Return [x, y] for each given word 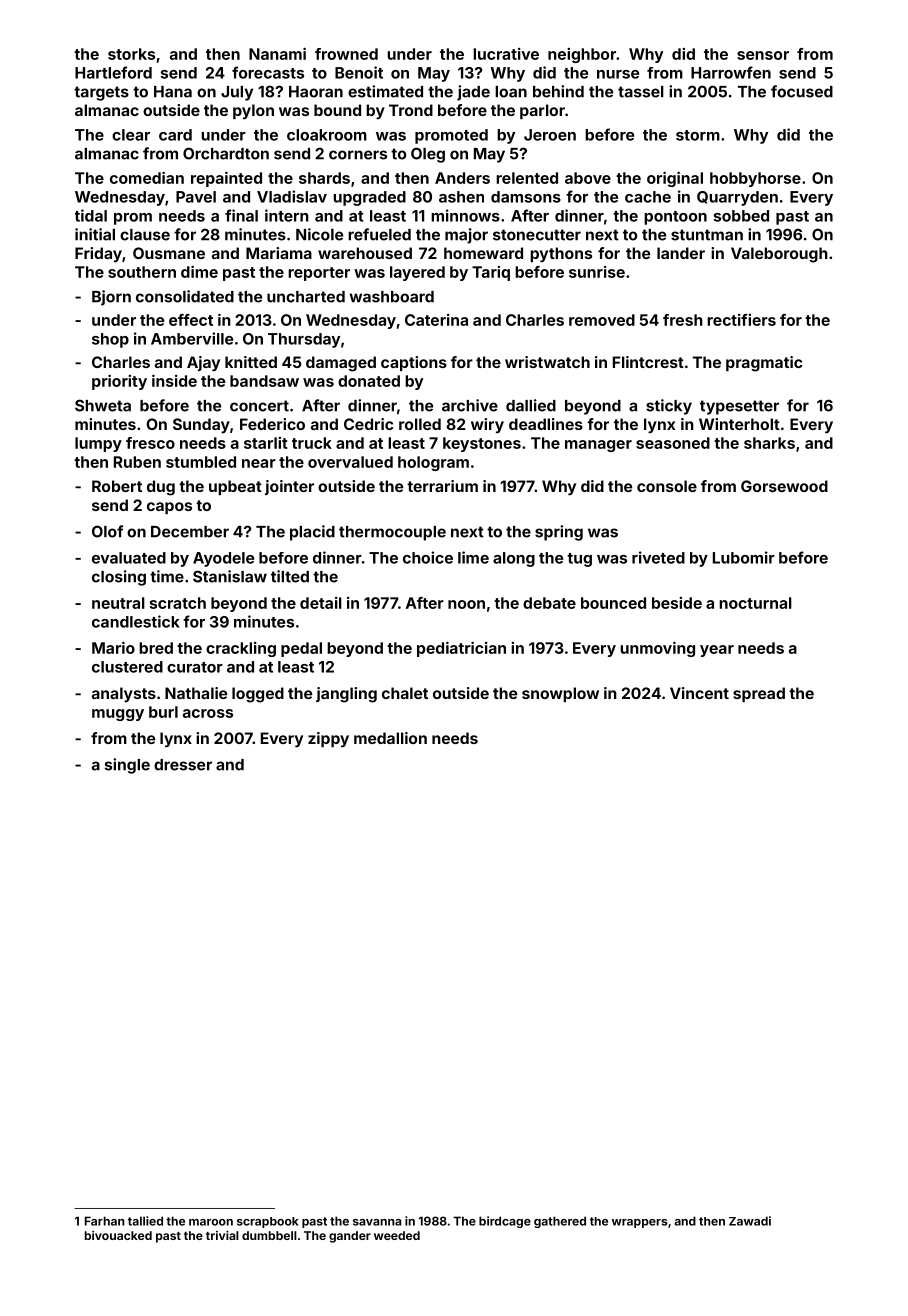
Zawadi [750, 1221]
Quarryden [737, 198]
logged [258, 695]
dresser [183, 765]
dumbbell [269, 1235]
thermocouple [392, 533]
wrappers [640, 1223]
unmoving [657, 649]
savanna [377, 1222]
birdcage [505, 1222]
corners [358, 155]
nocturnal [755, 603]
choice [428, 557]
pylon [253, 111]
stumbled [201, 462]
